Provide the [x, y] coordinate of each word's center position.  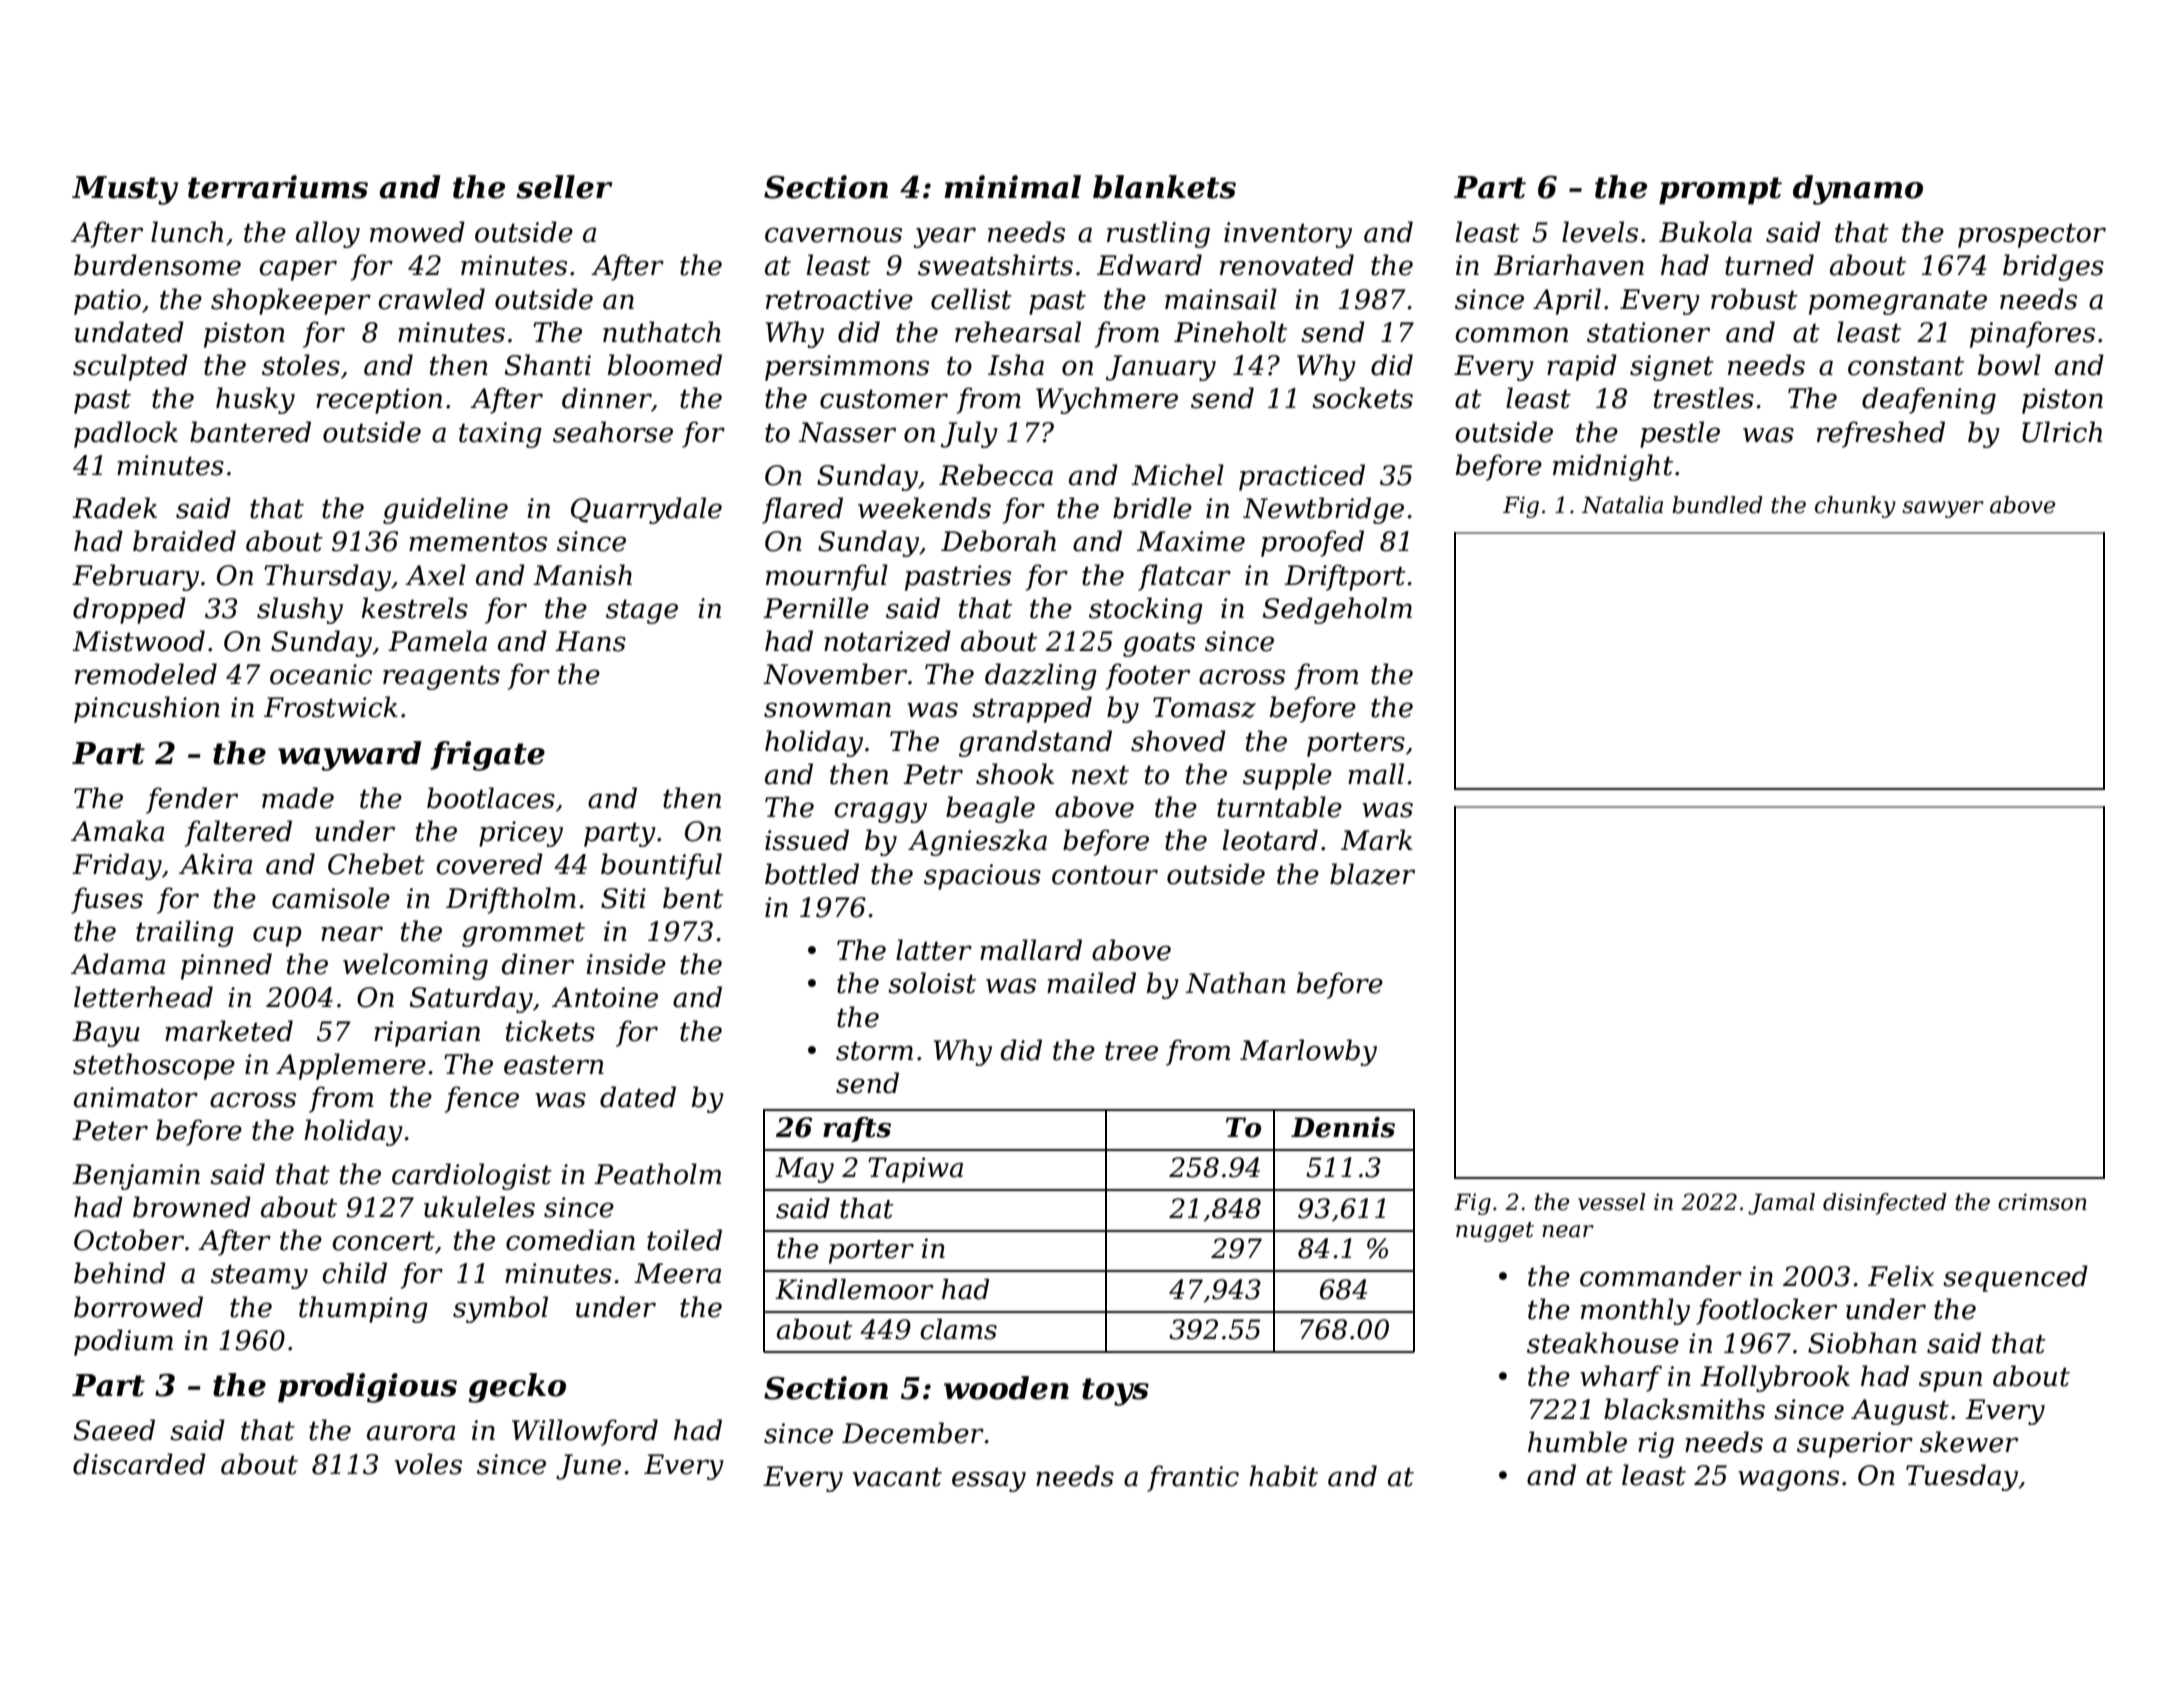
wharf [1621, 1378]
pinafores [2032, 334]
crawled [431, 299]
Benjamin [136, 1177]
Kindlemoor [854, 1289]
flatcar [1184, 577]
